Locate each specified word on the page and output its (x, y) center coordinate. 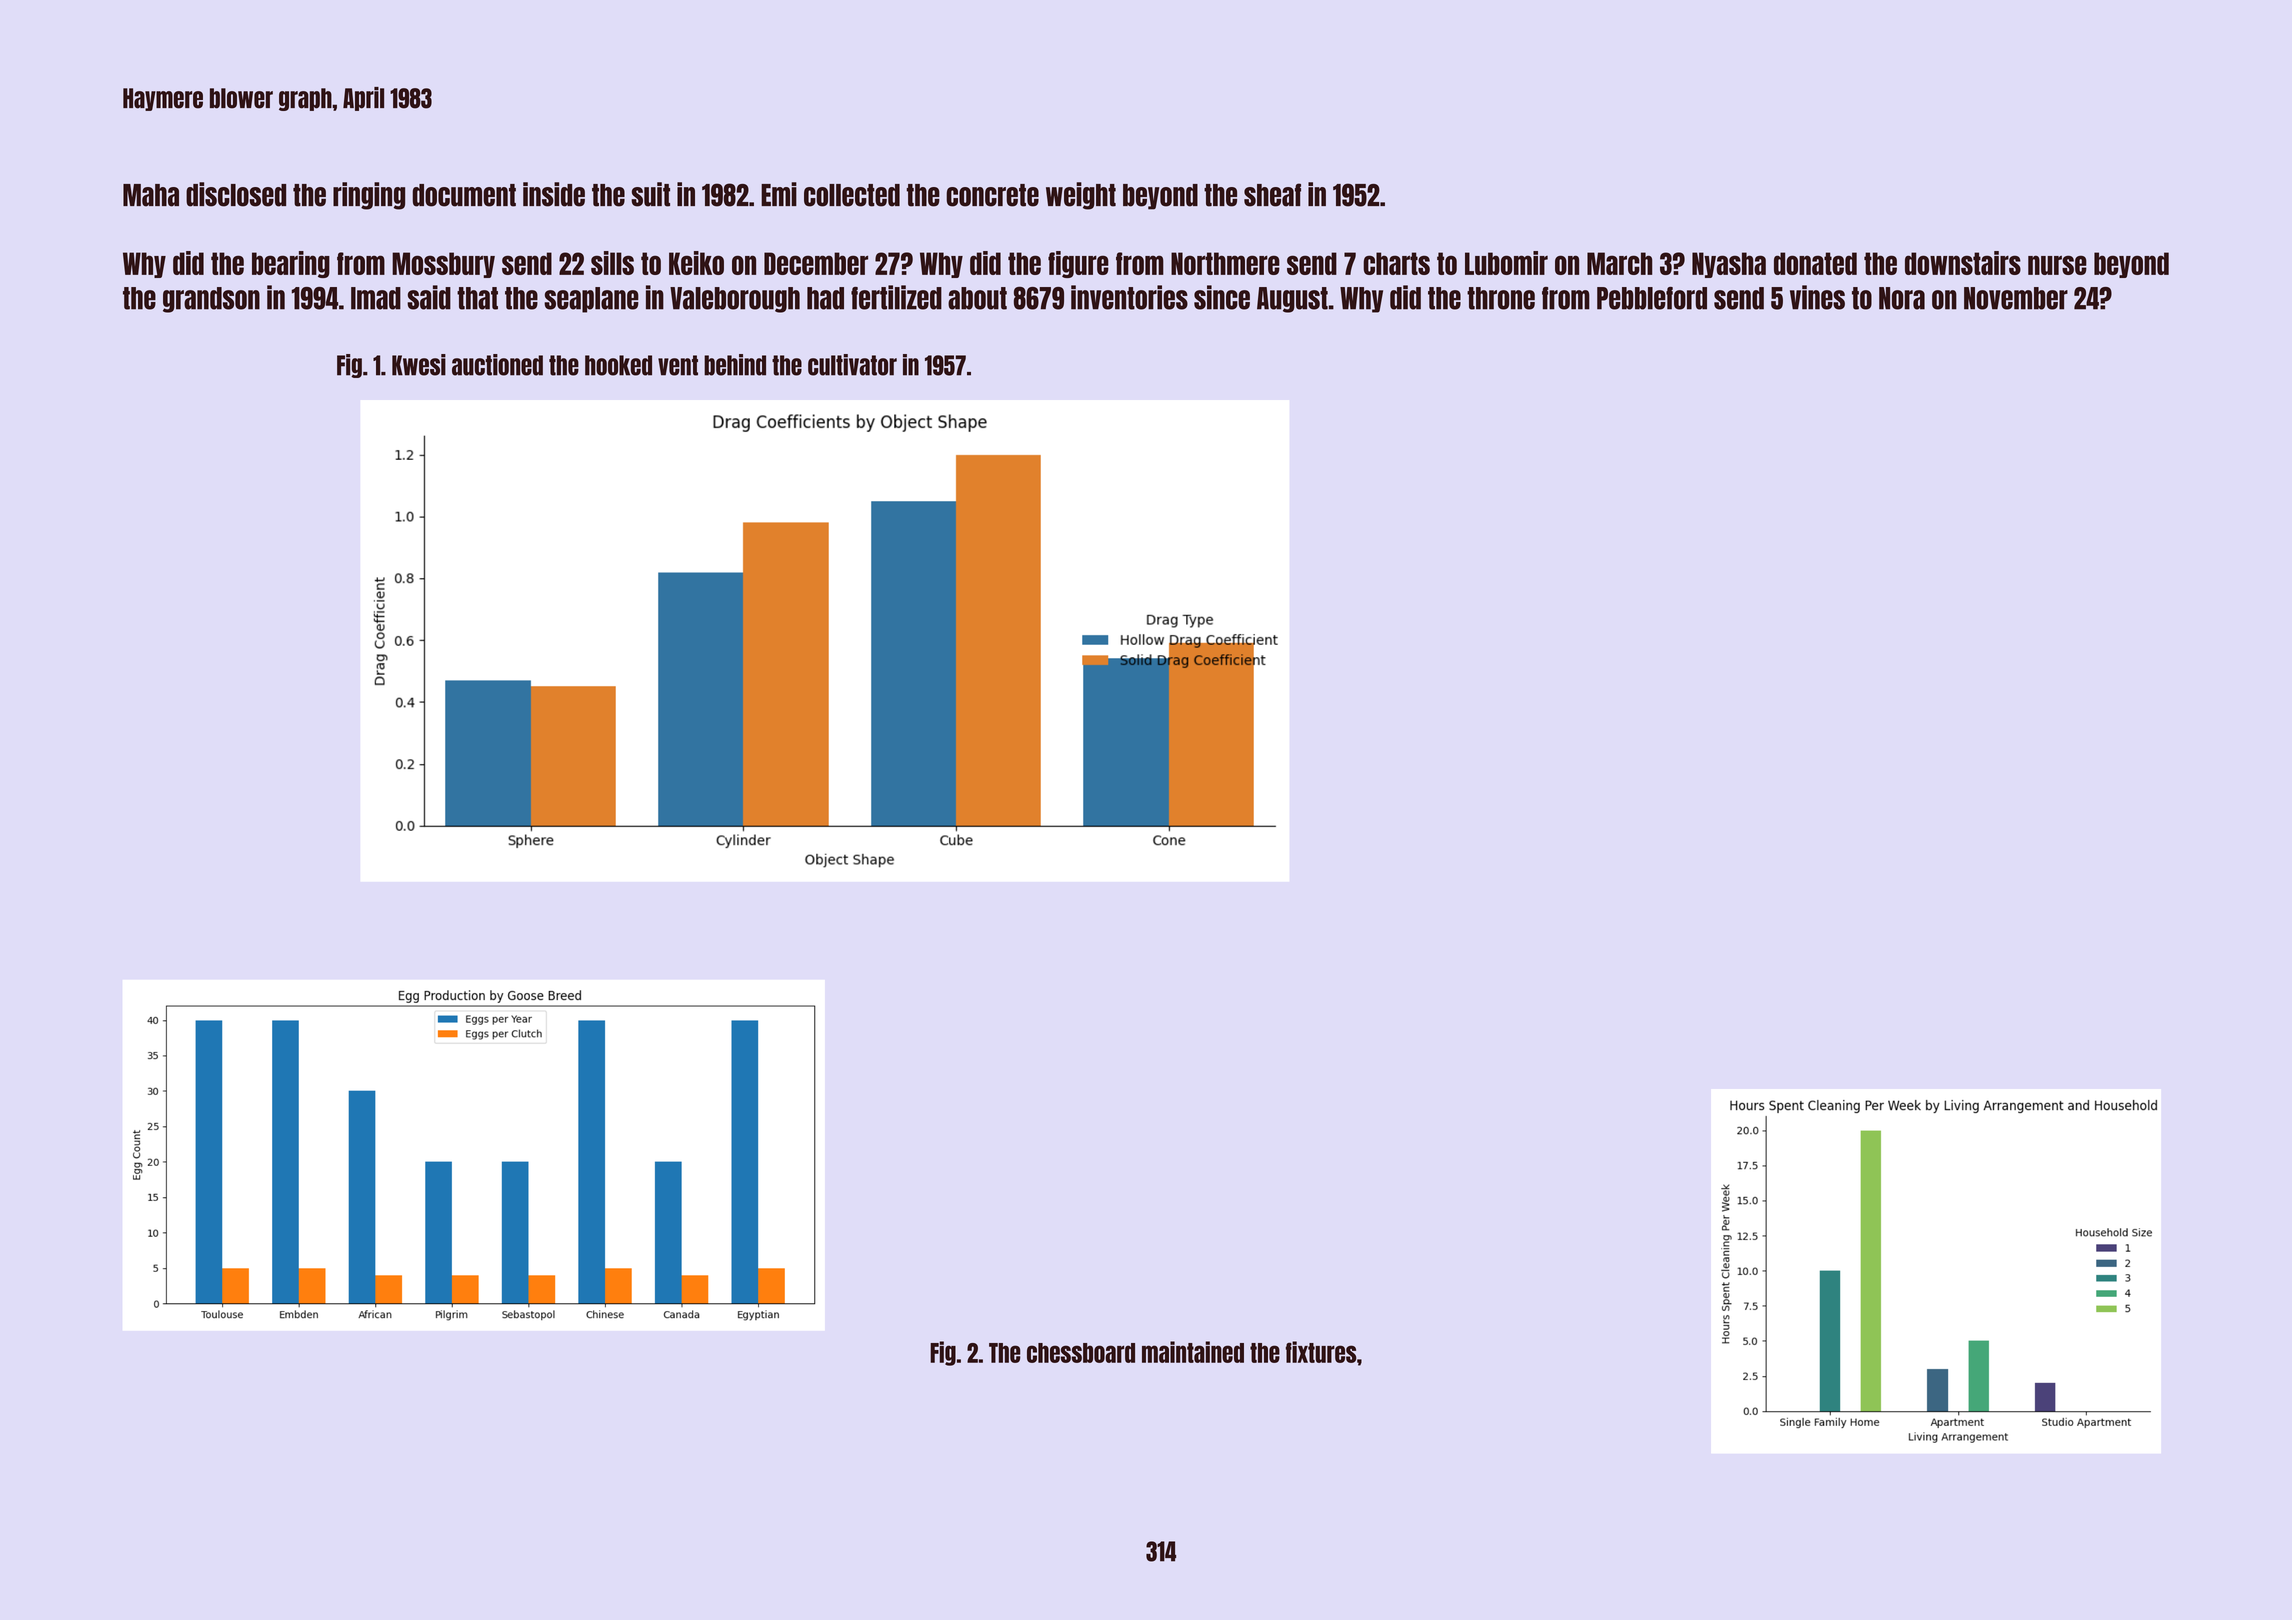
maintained (1193, 1352)
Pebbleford (1652, 298)
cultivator (852, 365)
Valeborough (735, 300)
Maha (151, 195)
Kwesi (419, 365)
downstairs (1963, 263)
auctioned (497, 365)
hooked (618, 365)
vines (1817, 297)
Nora (1902, 298)
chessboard (1081, 1353)
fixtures (1321, 1352)
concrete (992, 195)
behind (735, 365)
